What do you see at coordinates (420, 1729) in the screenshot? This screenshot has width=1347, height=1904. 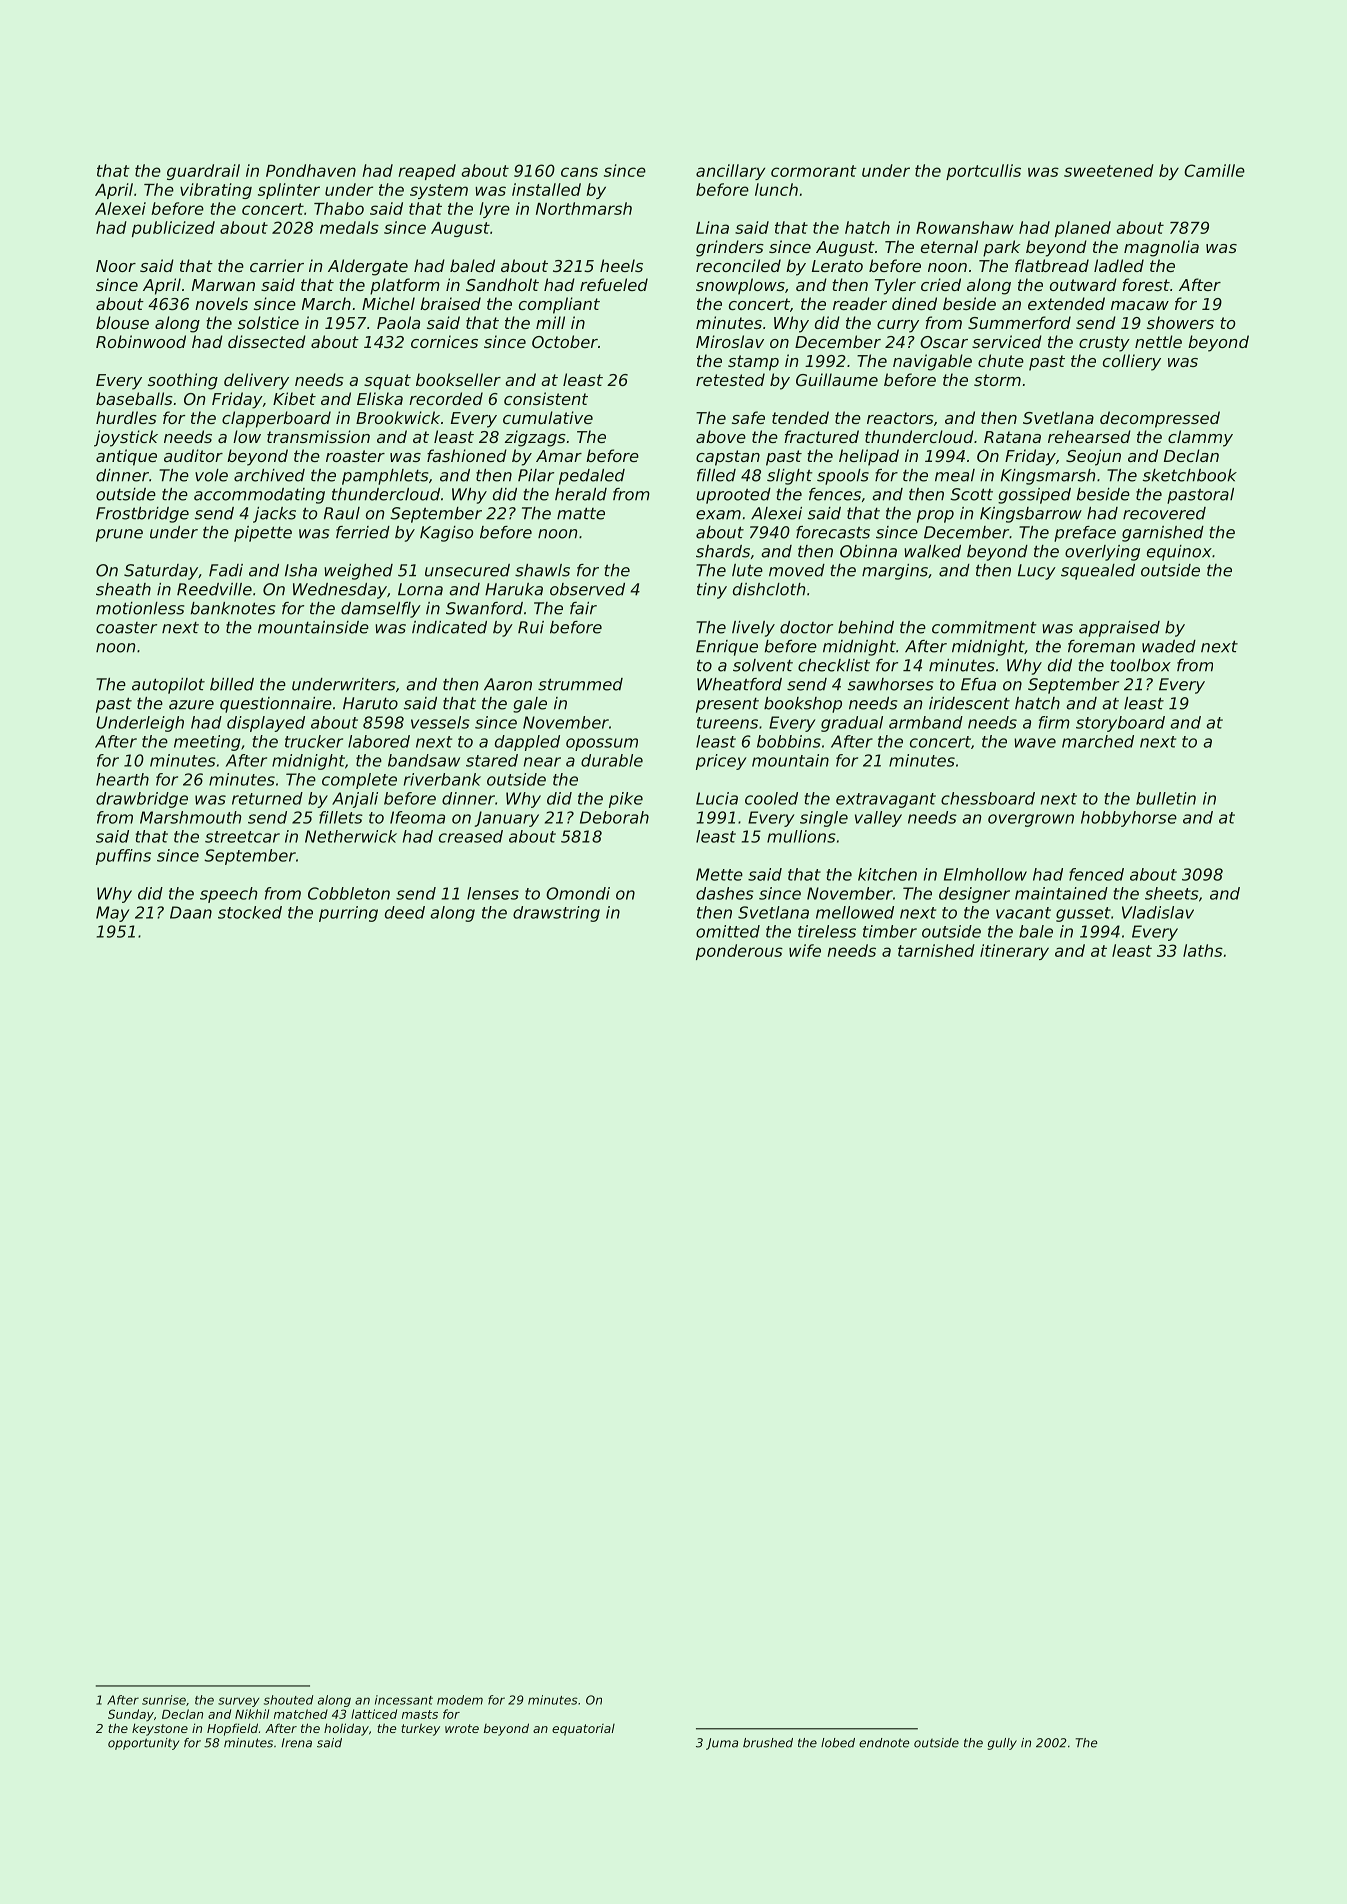 I see `turkey` at bounding box center [420, 1729].
